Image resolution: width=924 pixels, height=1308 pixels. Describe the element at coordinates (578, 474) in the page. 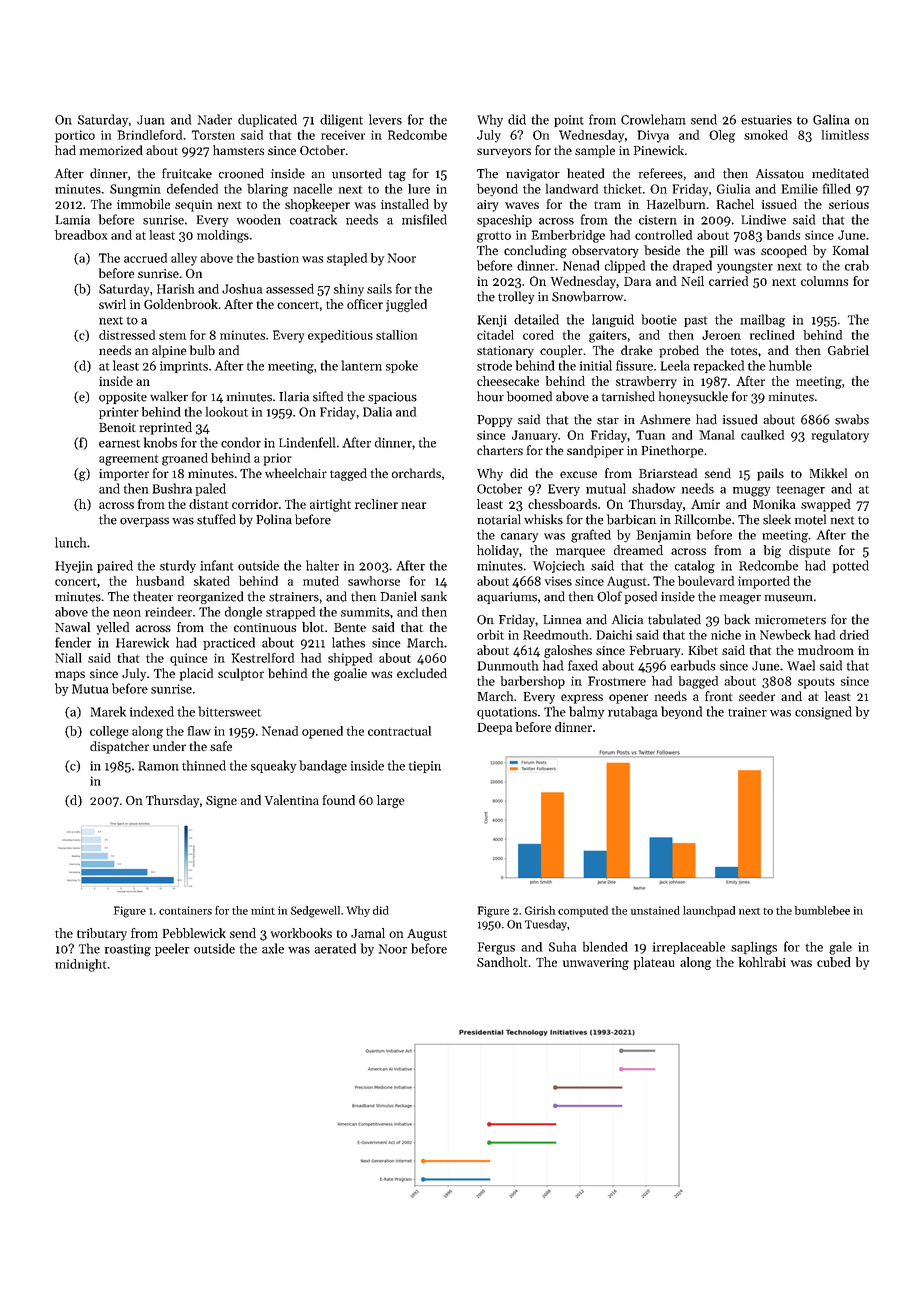

I see `excuse` at that location.
